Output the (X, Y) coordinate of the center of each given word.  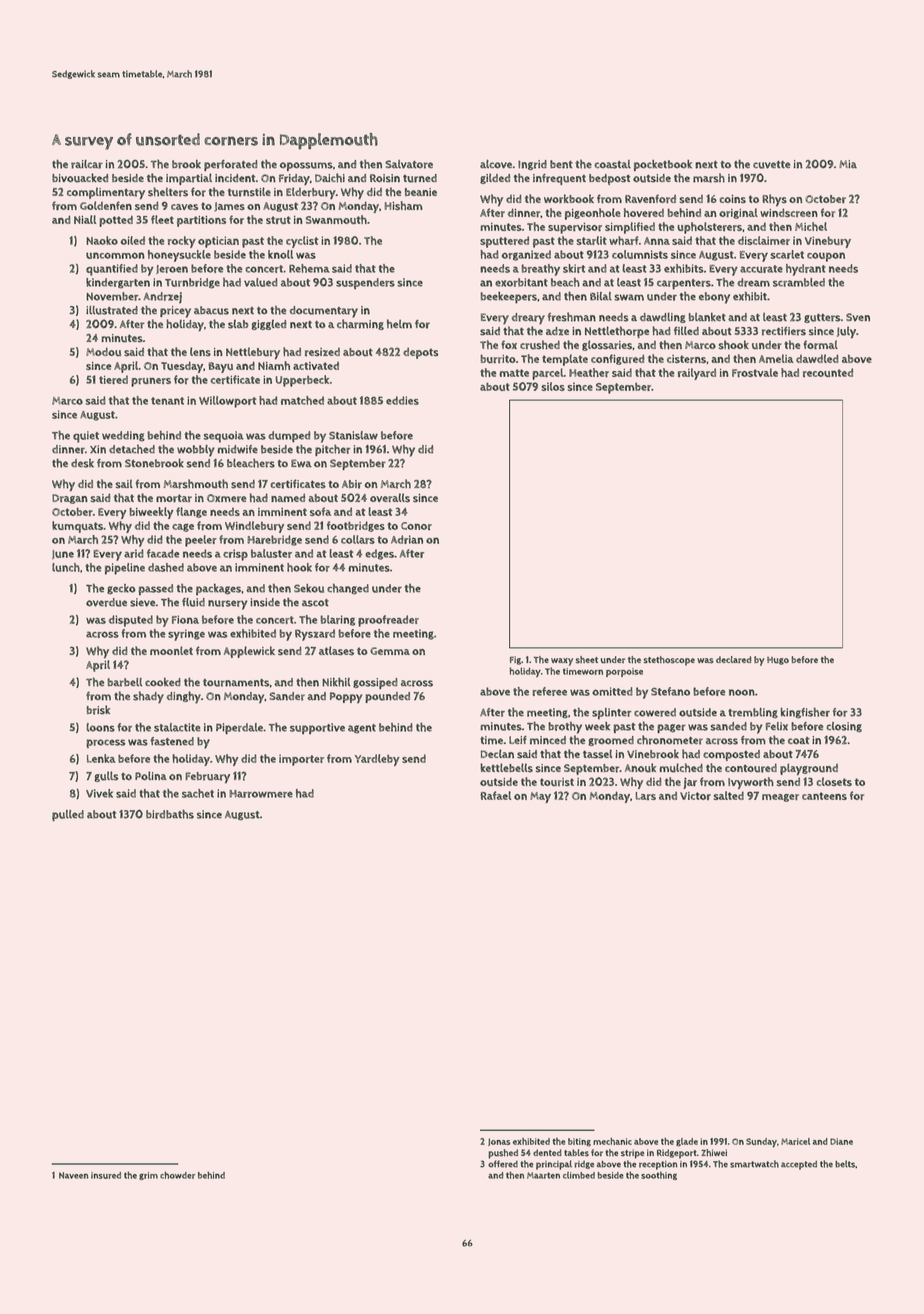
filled (686, 330)
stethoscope (669, 661)
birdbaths (170, 814)
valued (261, 282)
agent (362, 729)
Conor (416, 526)
